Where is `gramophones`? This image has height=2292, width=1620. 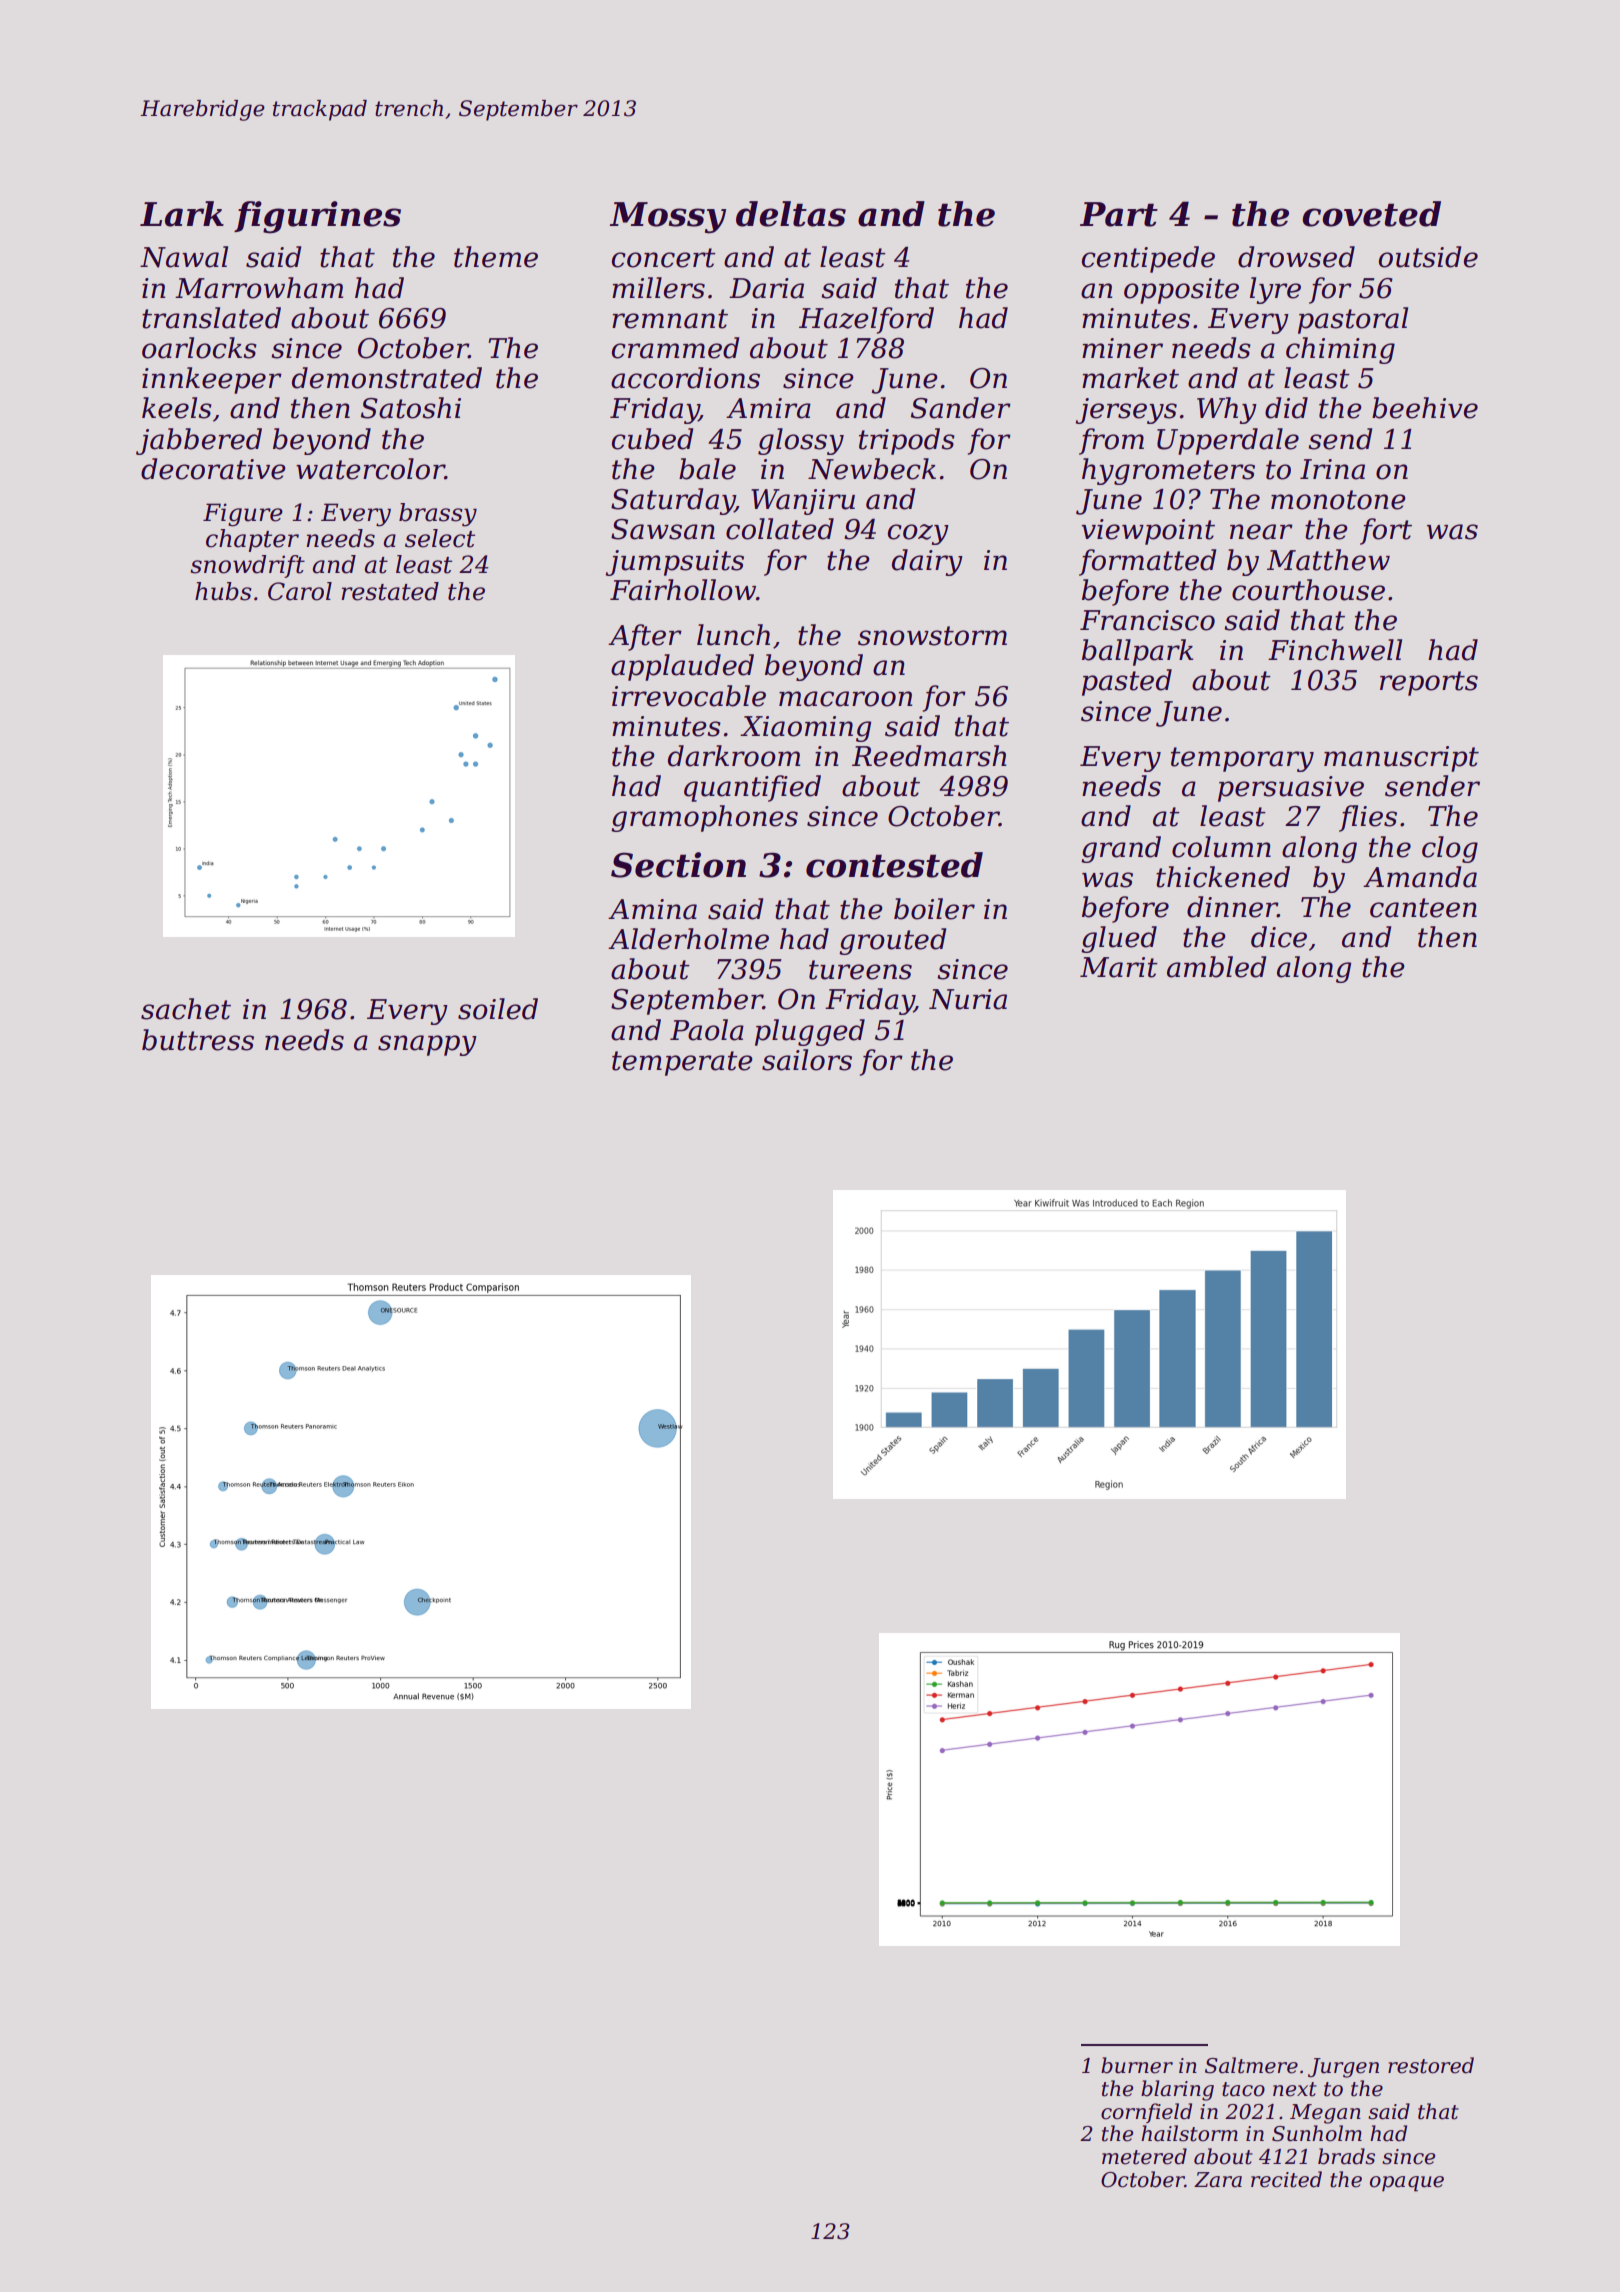
gramophones is located at coordinates (704, 818).
